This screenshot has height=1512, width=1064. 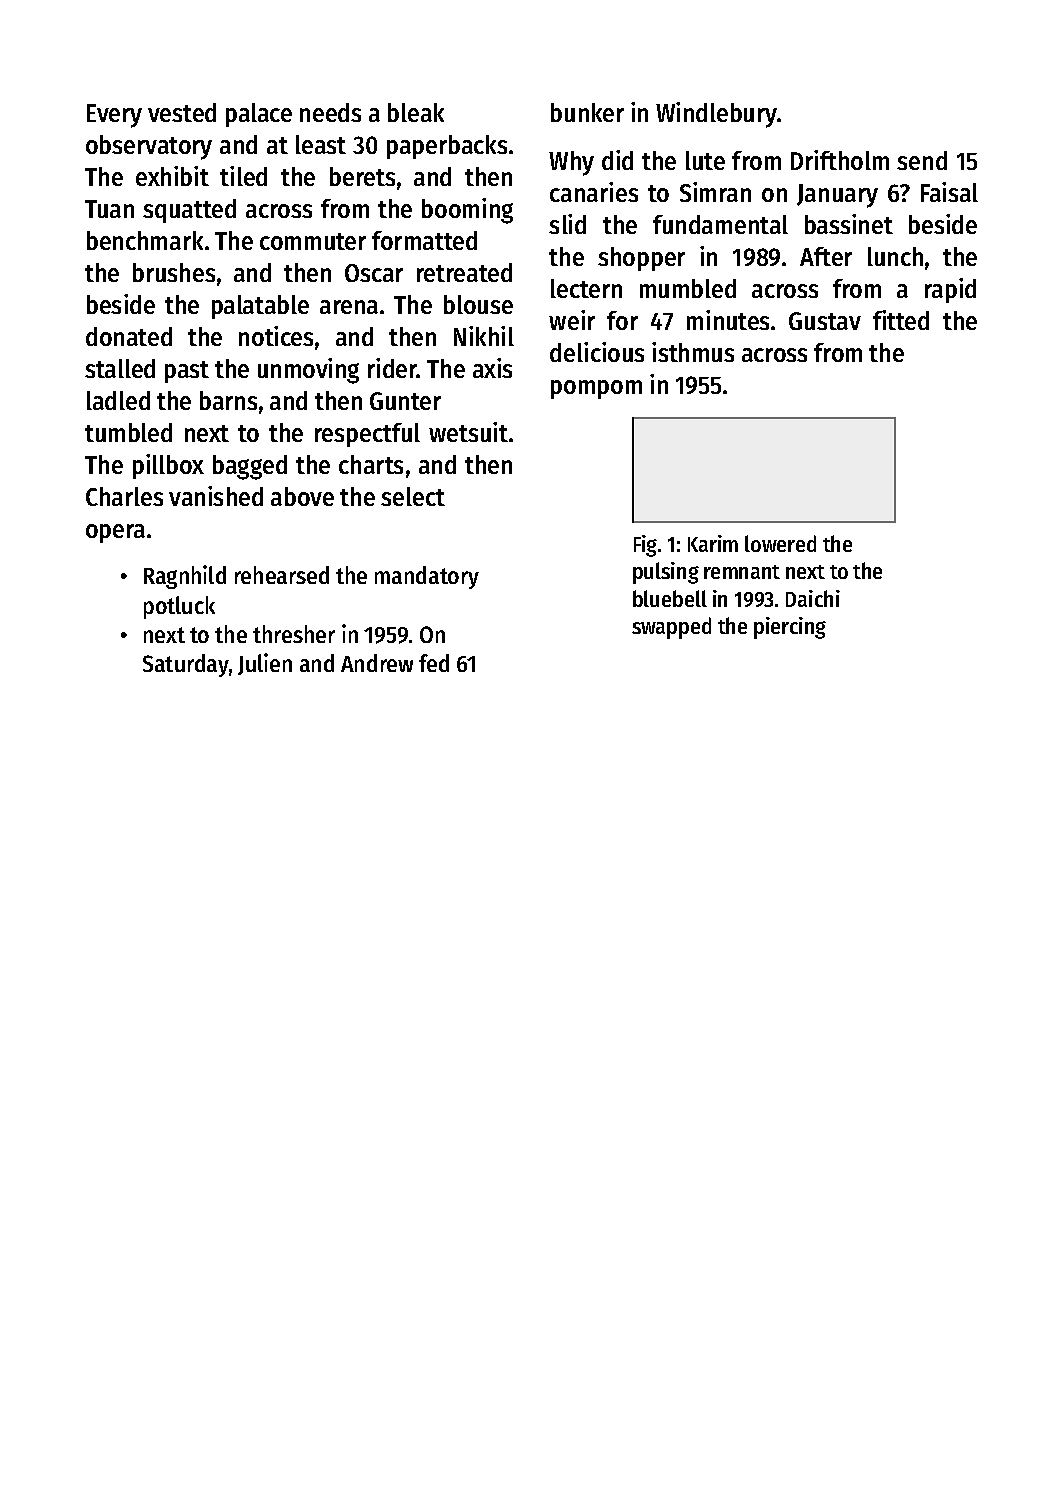 What do you see at coordinates (129, 336) in the screenshot?
I see `donated` at bounding box center [129, 336].
